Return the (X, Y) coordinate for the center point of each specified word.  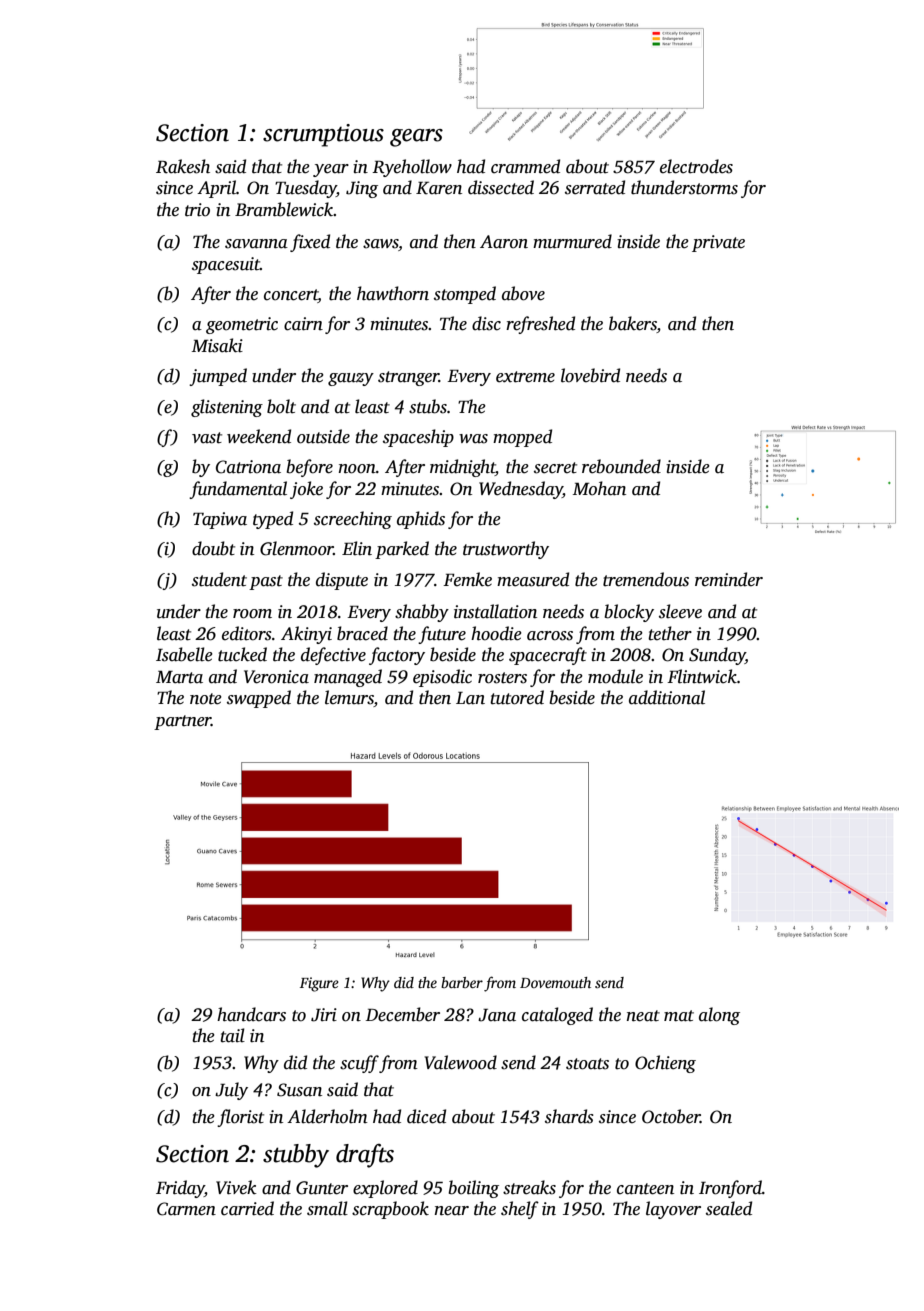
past (266, 582)
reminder (729, 579)
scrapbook (390, 1210)
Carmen (186, 1209)
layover (673, 1210)
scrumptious (323, 135)
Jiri (324, 1015)
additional (667, 697)
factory (397, 656)
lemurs (349, 698)
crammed (525, 166)
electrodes (696, 166)
